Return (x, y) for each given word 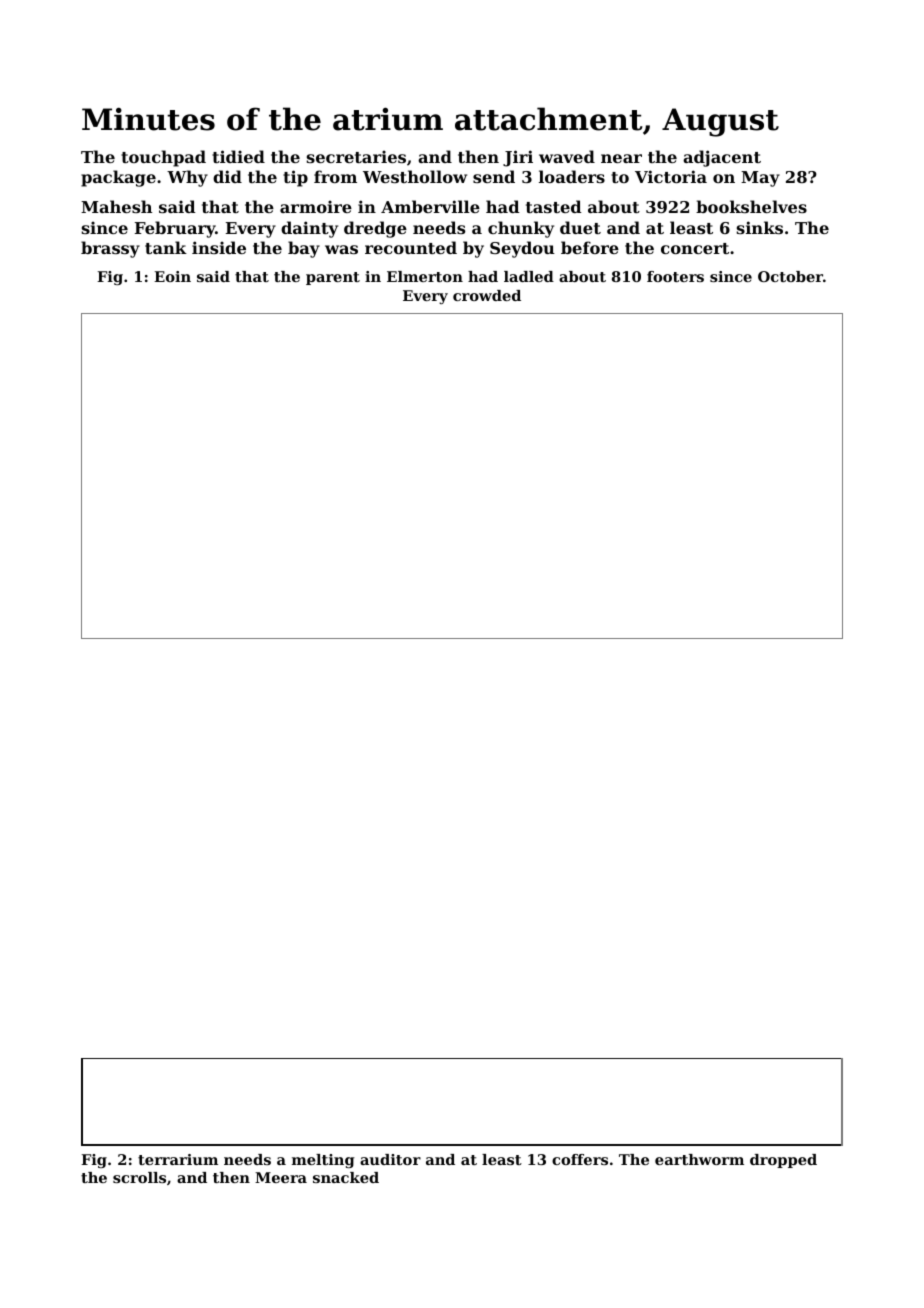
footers (675, 276)
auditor (390, 1159)
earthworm (699, 1159)
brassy (110, 249)
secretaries (356, 156)
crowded (487, 295)
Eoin (172, 276)
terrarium (178, 1159)
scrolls (139, 1177)
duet (580, 227)
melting (323, 1161)
